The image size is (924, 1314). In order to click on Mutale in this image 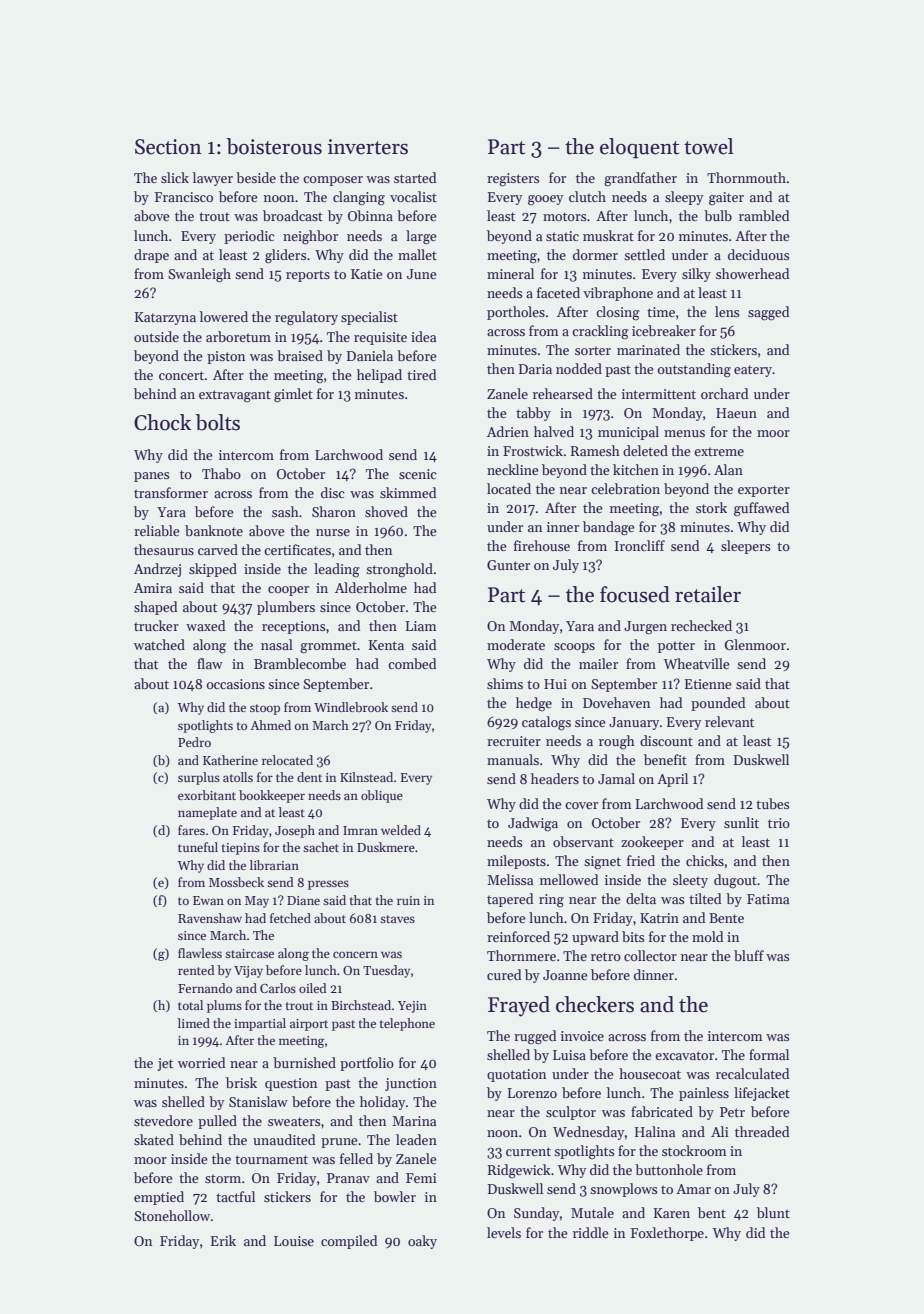, I will do `click(592, 1212)`.
